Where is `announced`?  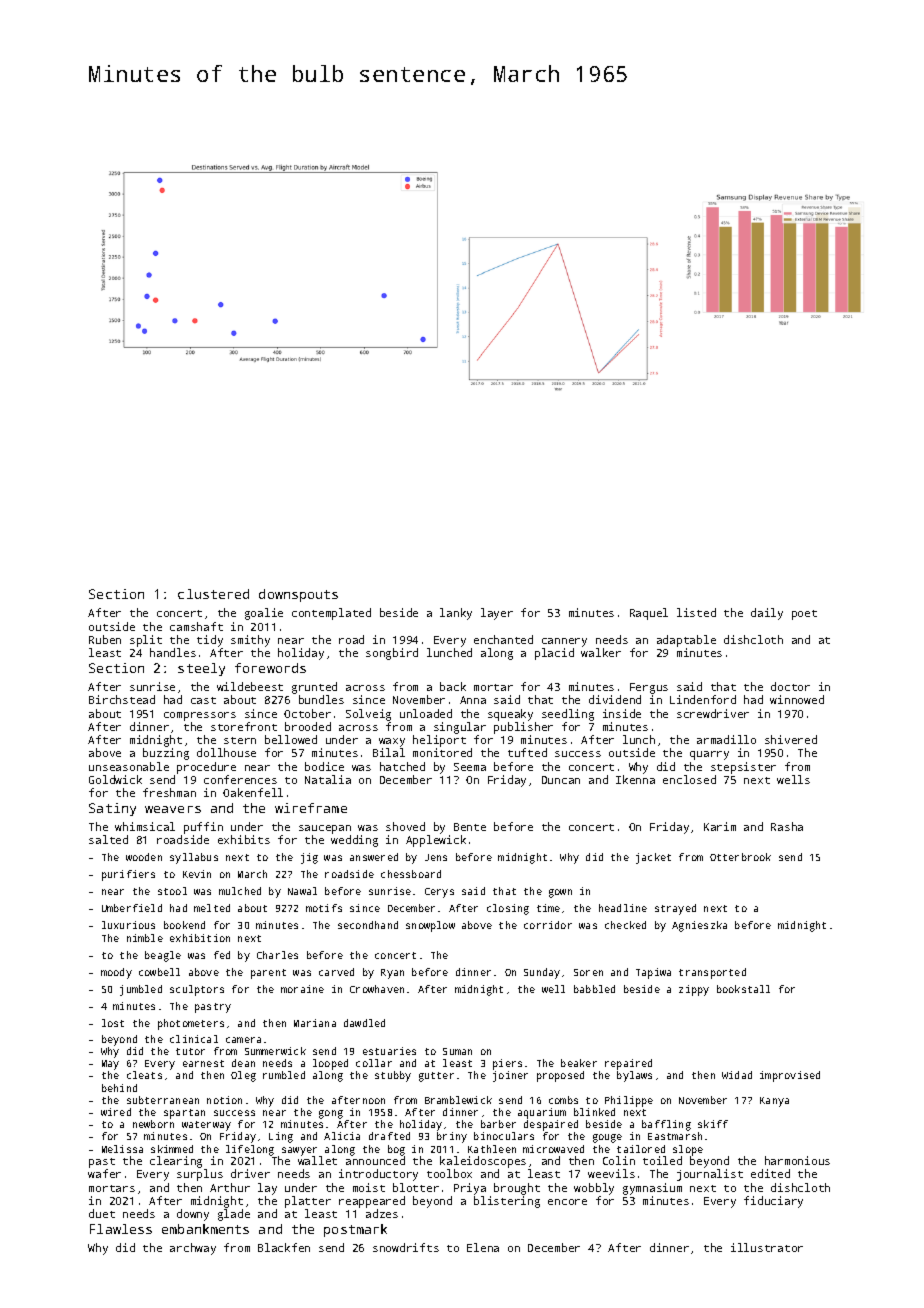
announced is located at coordinates (375, 1160).
